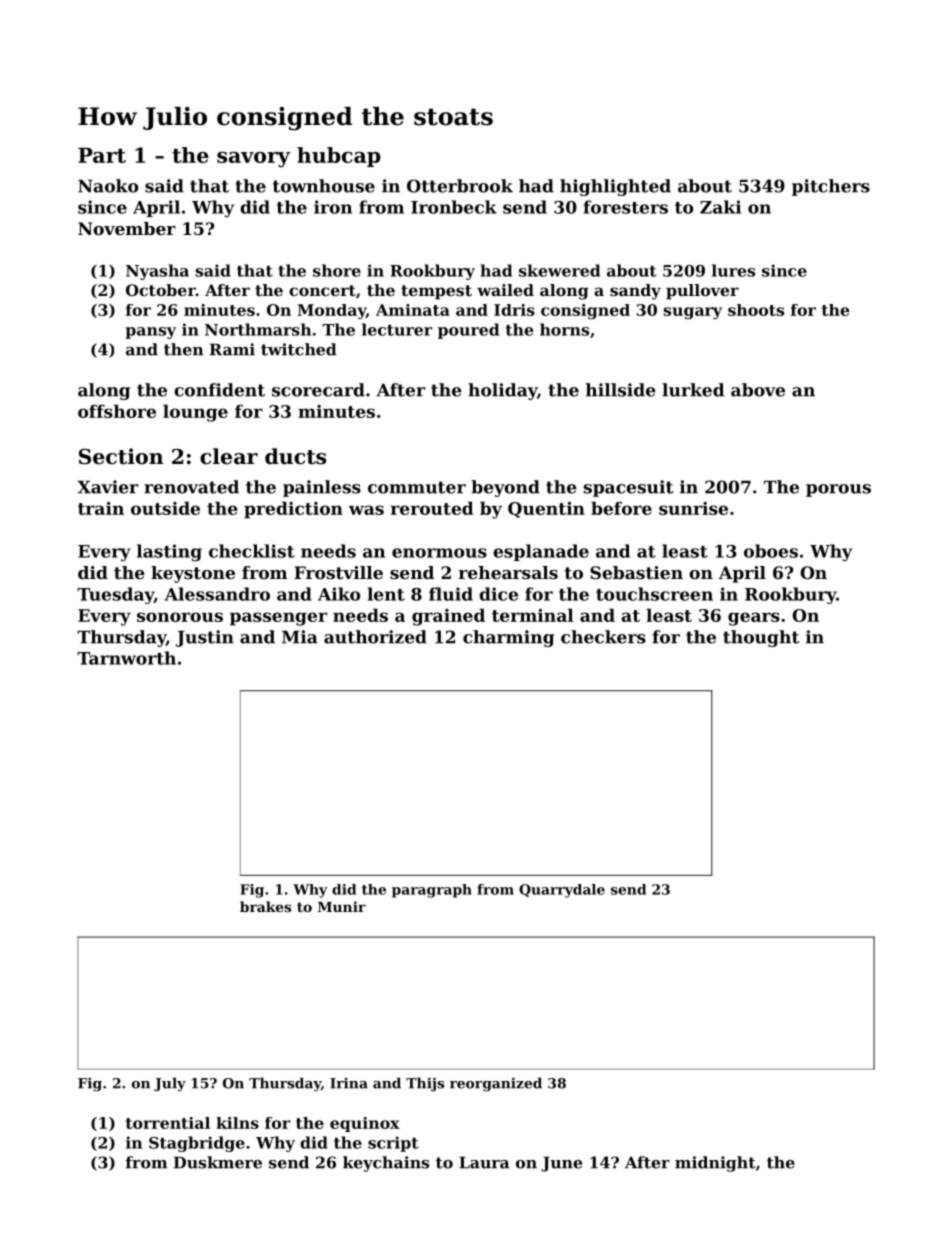 The width and height of the page is (952, 1233). I want to click on hubcap, so click(339, 157).
